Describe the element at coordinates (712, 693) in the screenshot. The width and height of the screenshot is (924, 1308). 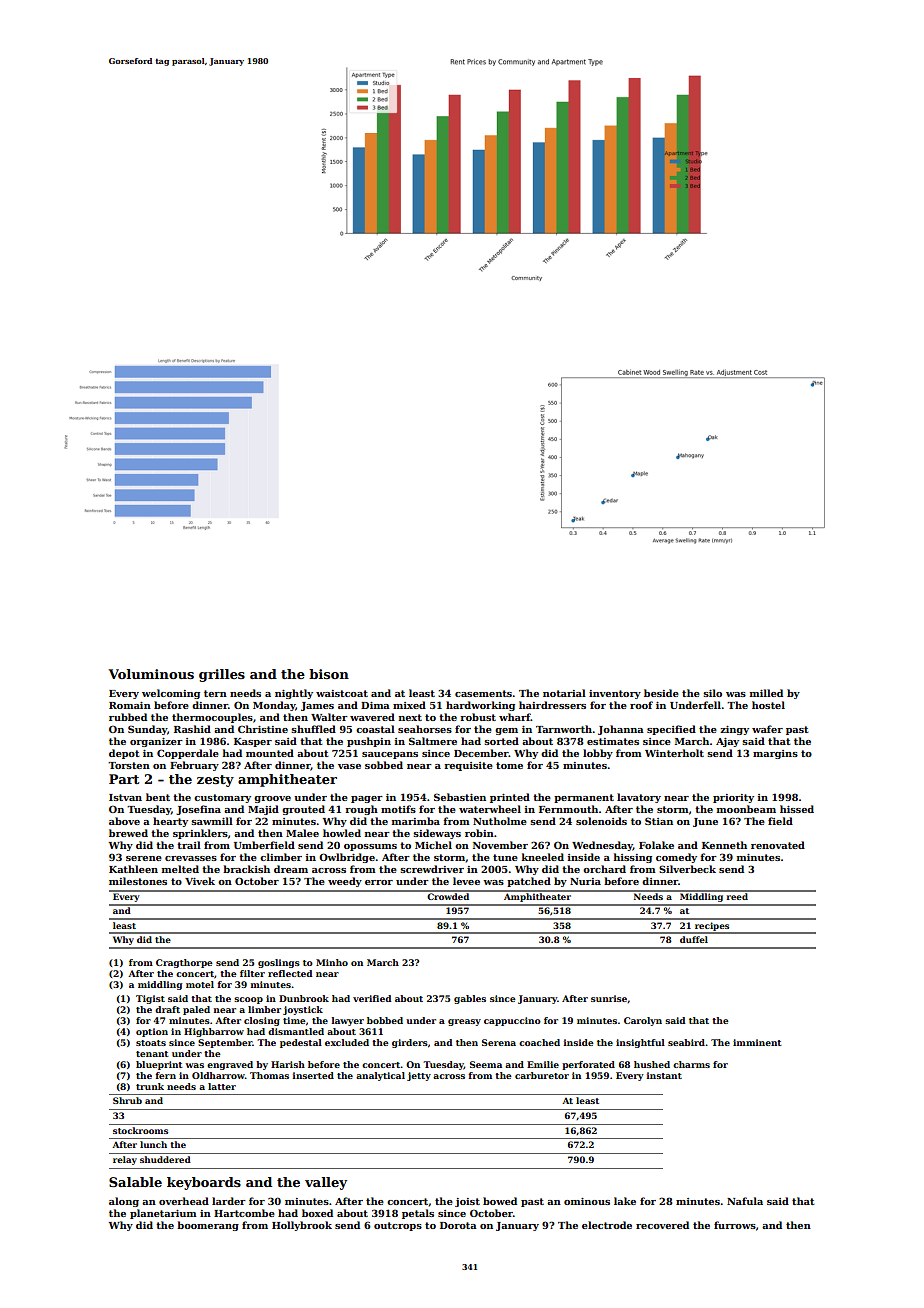
I see `silo` at that location.
